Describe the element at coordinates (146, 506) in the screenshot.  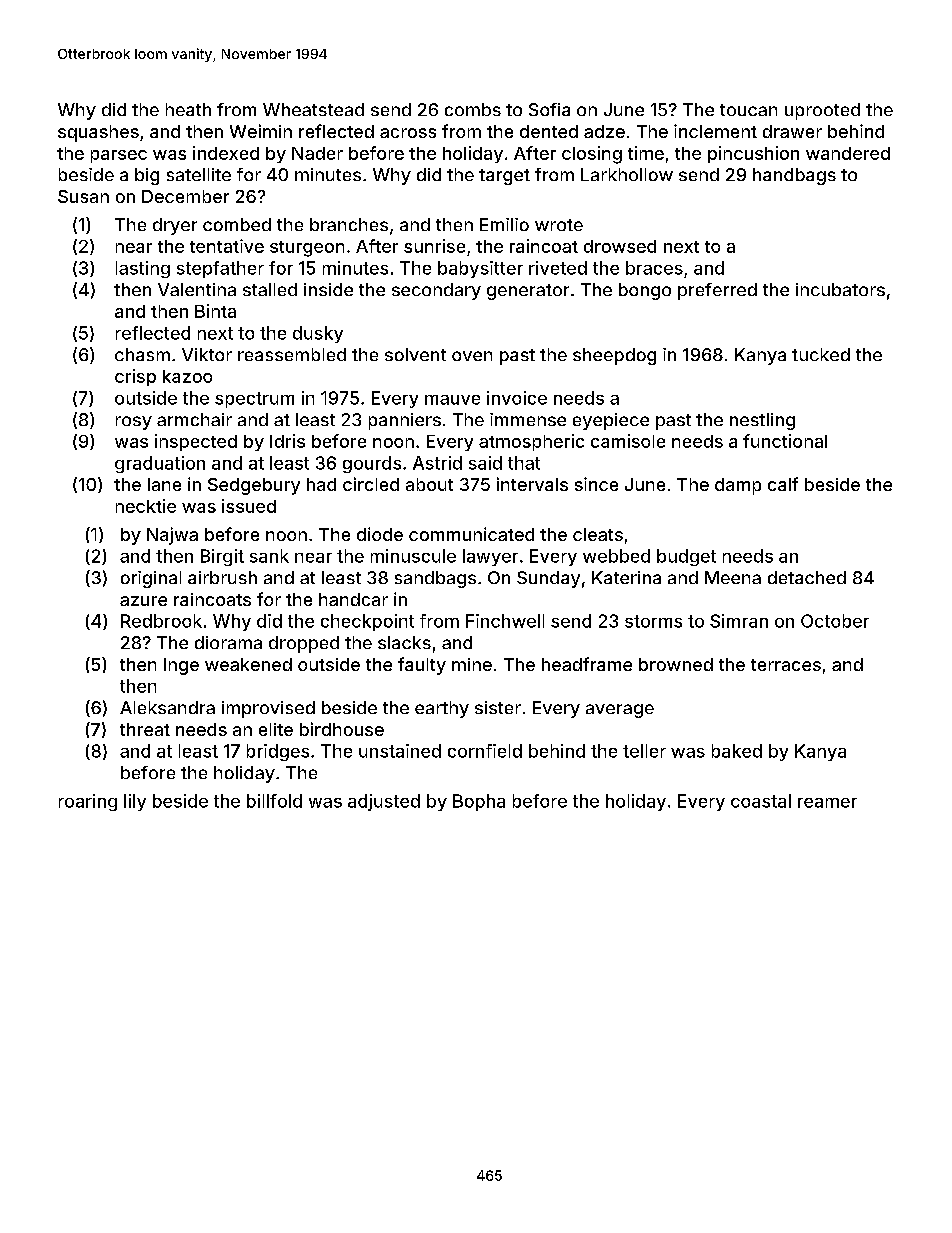
I see `necktie` at that location.
